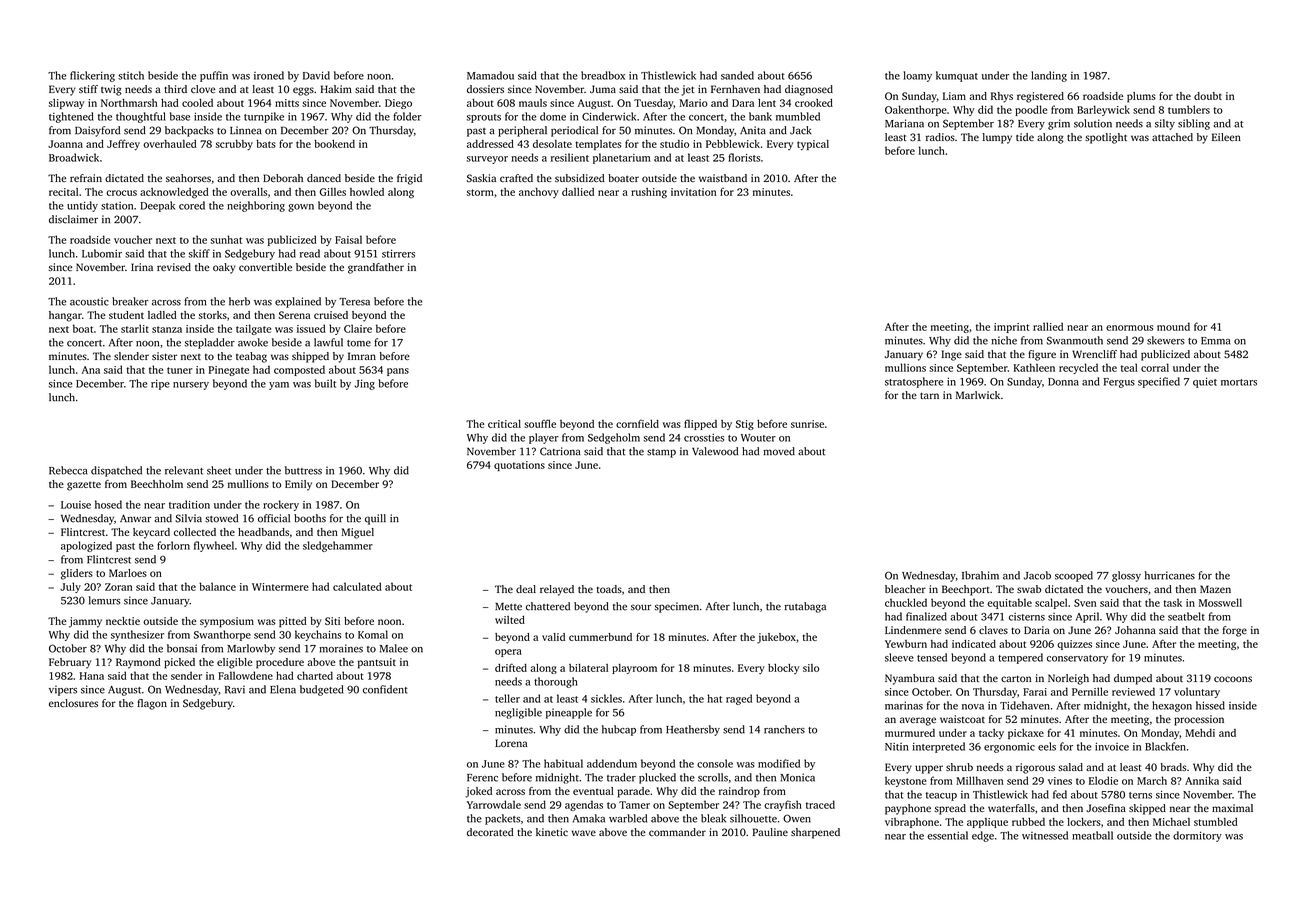 The height and width of the screenshot is (924, 1308). Describe the element at coordinates (214, 76) in the screenshot. I see `puffin` at that location.
